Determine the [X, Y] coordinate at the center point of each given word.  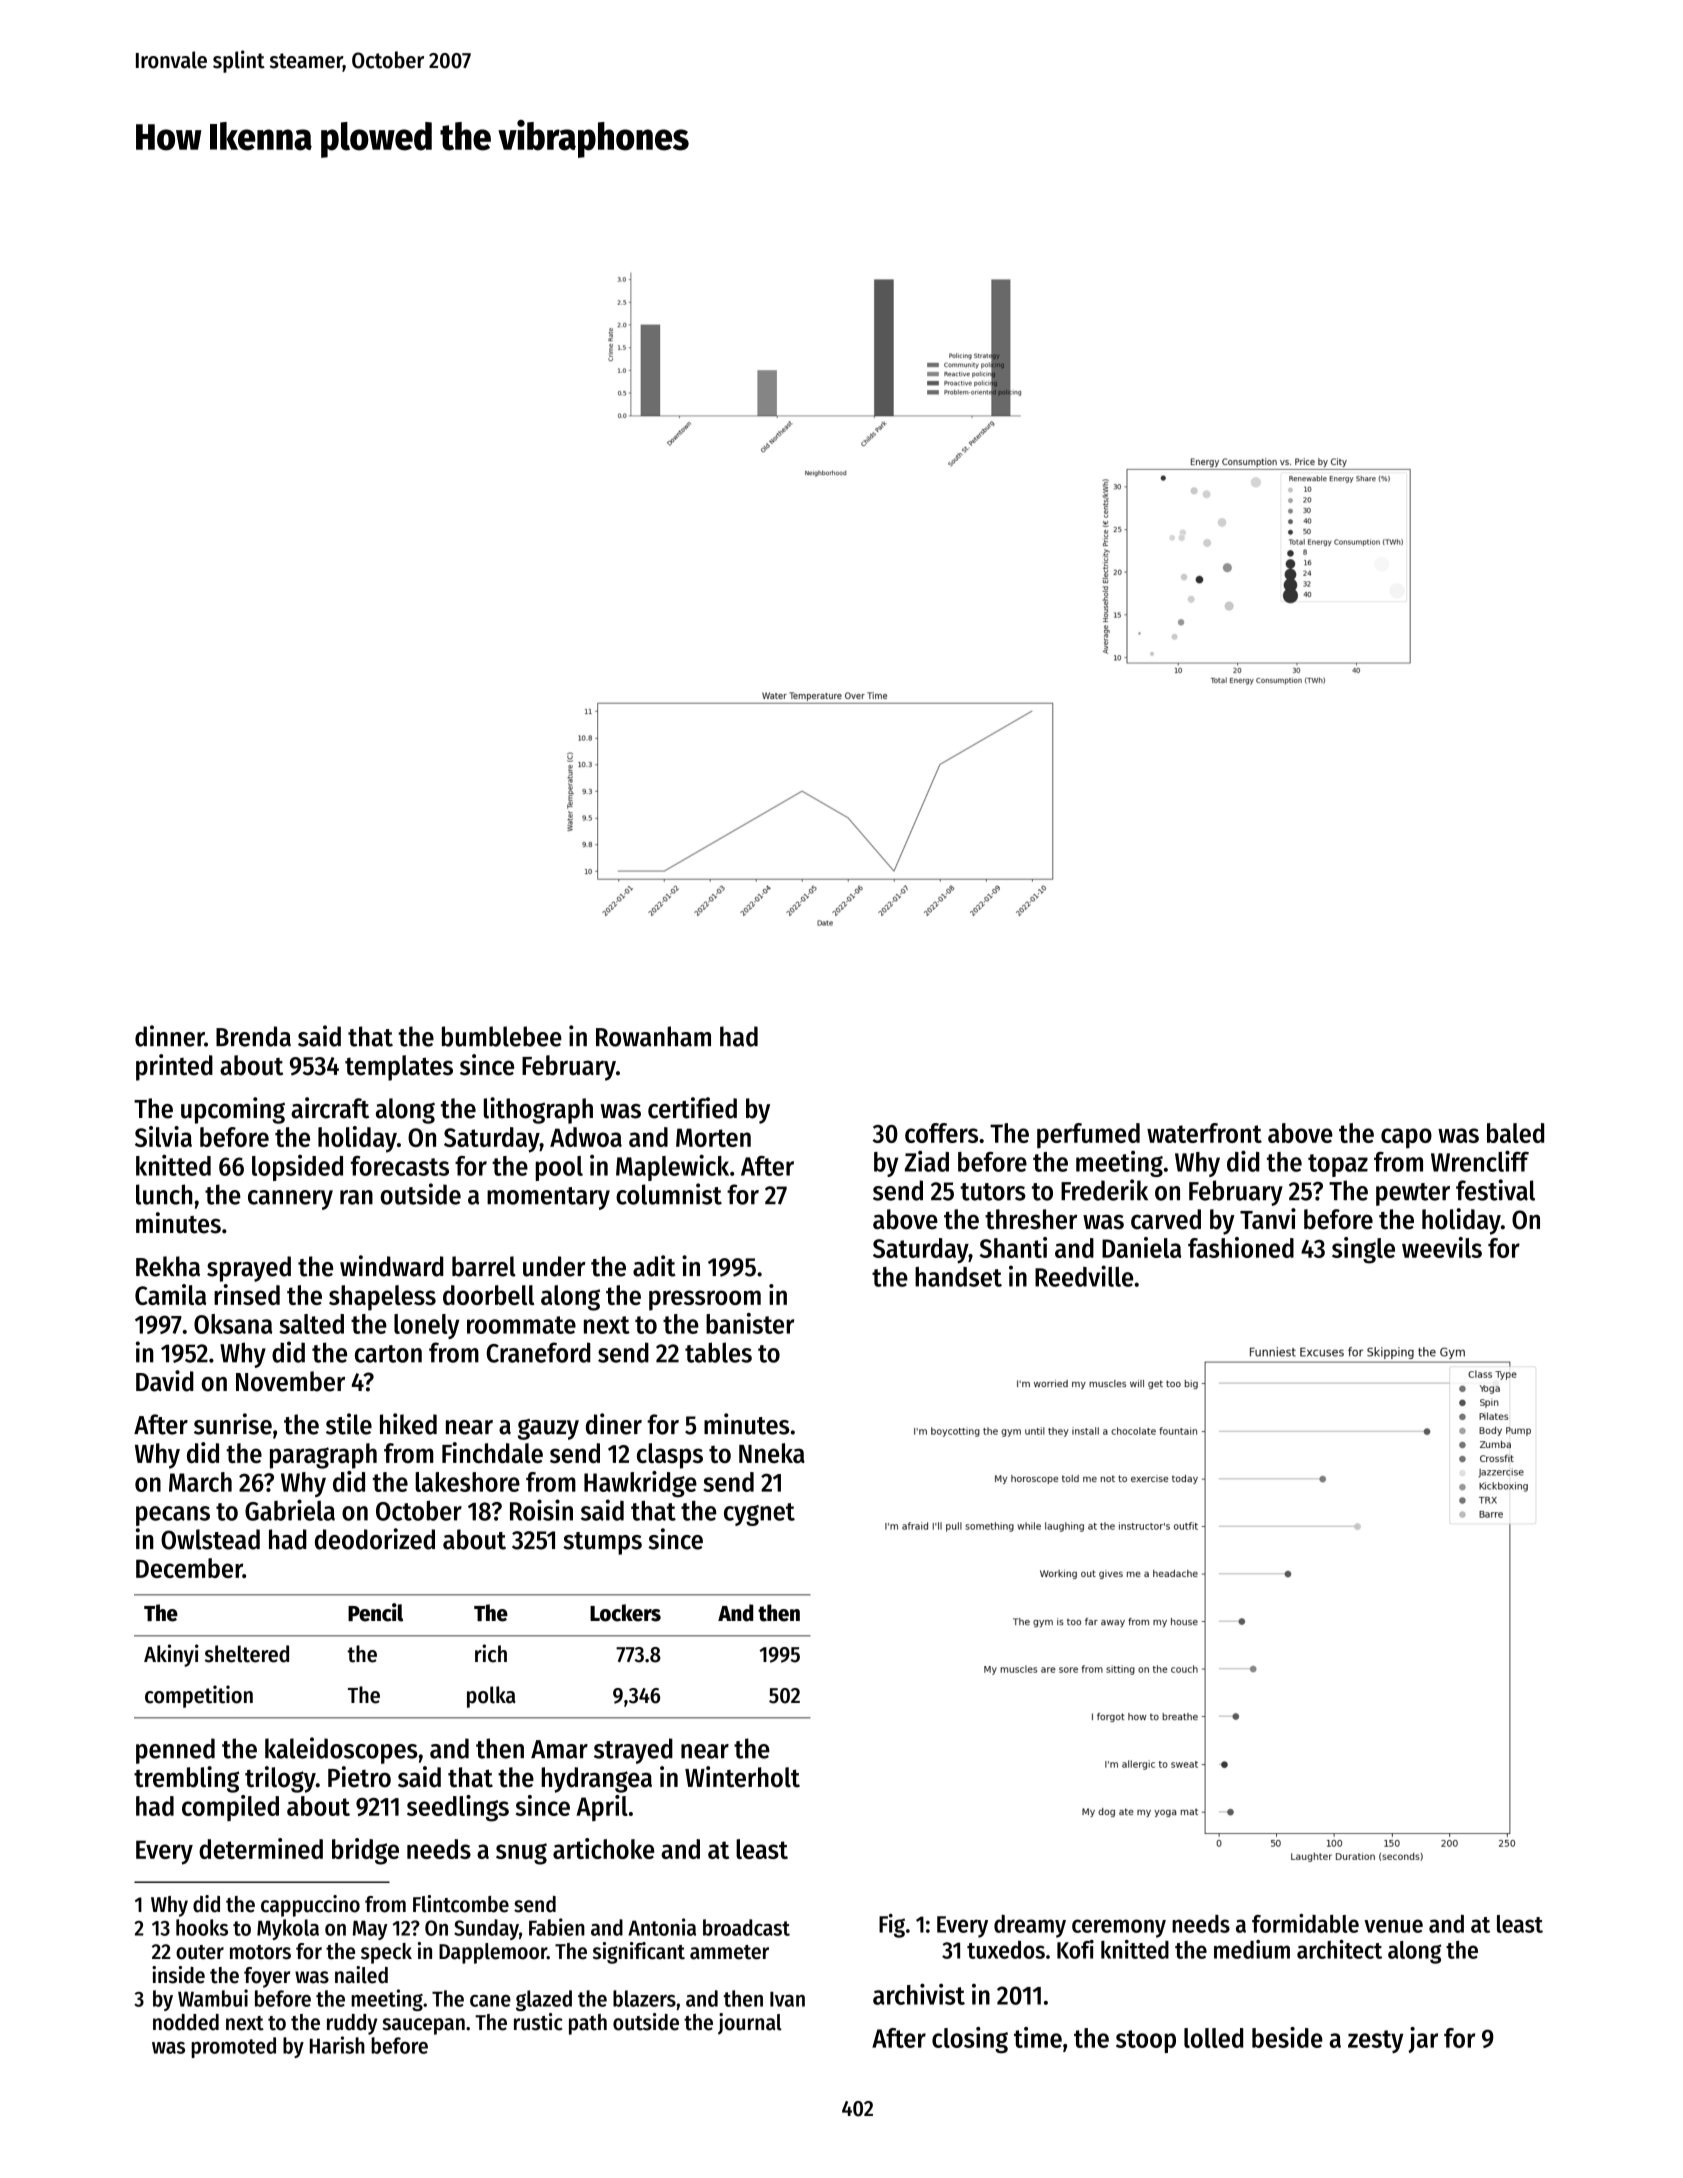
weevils [1442, 1247]
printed [174, 1067]
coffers [941, 1133]
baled [1515, 1133]
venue [1393, 1926]
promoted [233, 2047]
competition [199, 1696]
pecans [173, 1516]
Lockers [625, 1613]
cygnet [759, 1514]
